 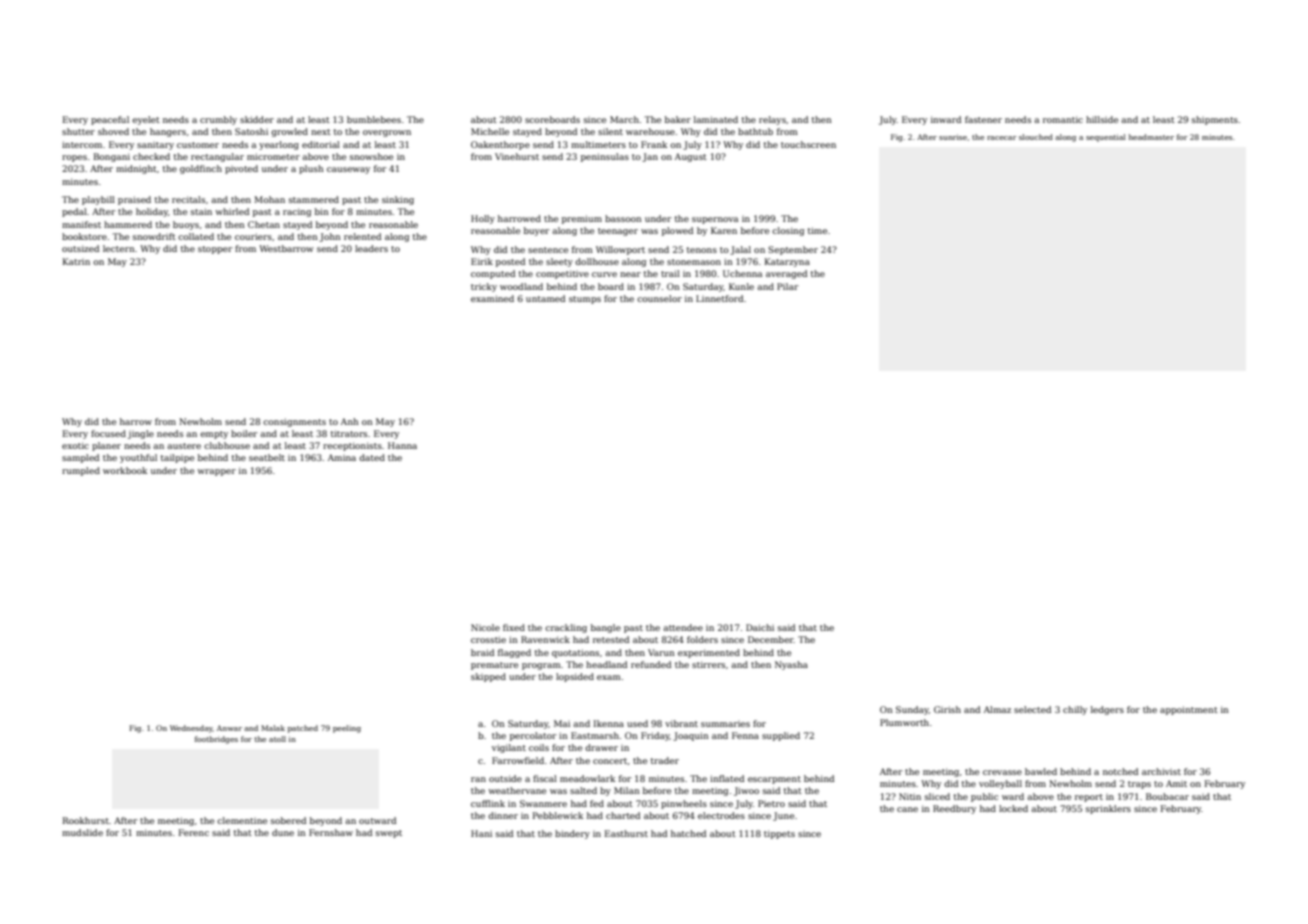 What do you see at coordinates (218, 120) in the screenshot?
I see `crumbly` at bounding box center [218, 120].
